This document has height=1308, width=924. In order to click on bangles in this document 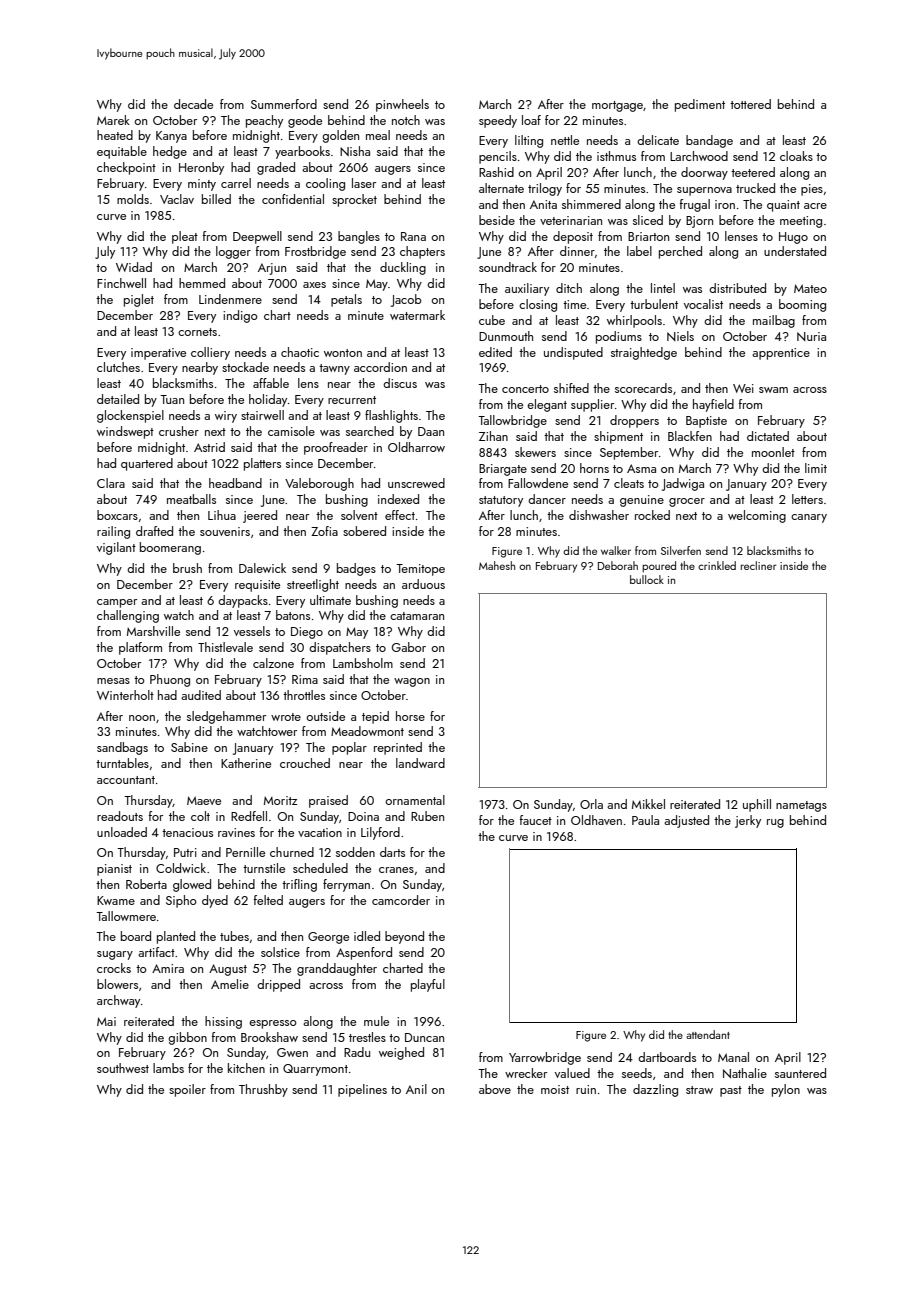, I will do `click(359, 237)`.
